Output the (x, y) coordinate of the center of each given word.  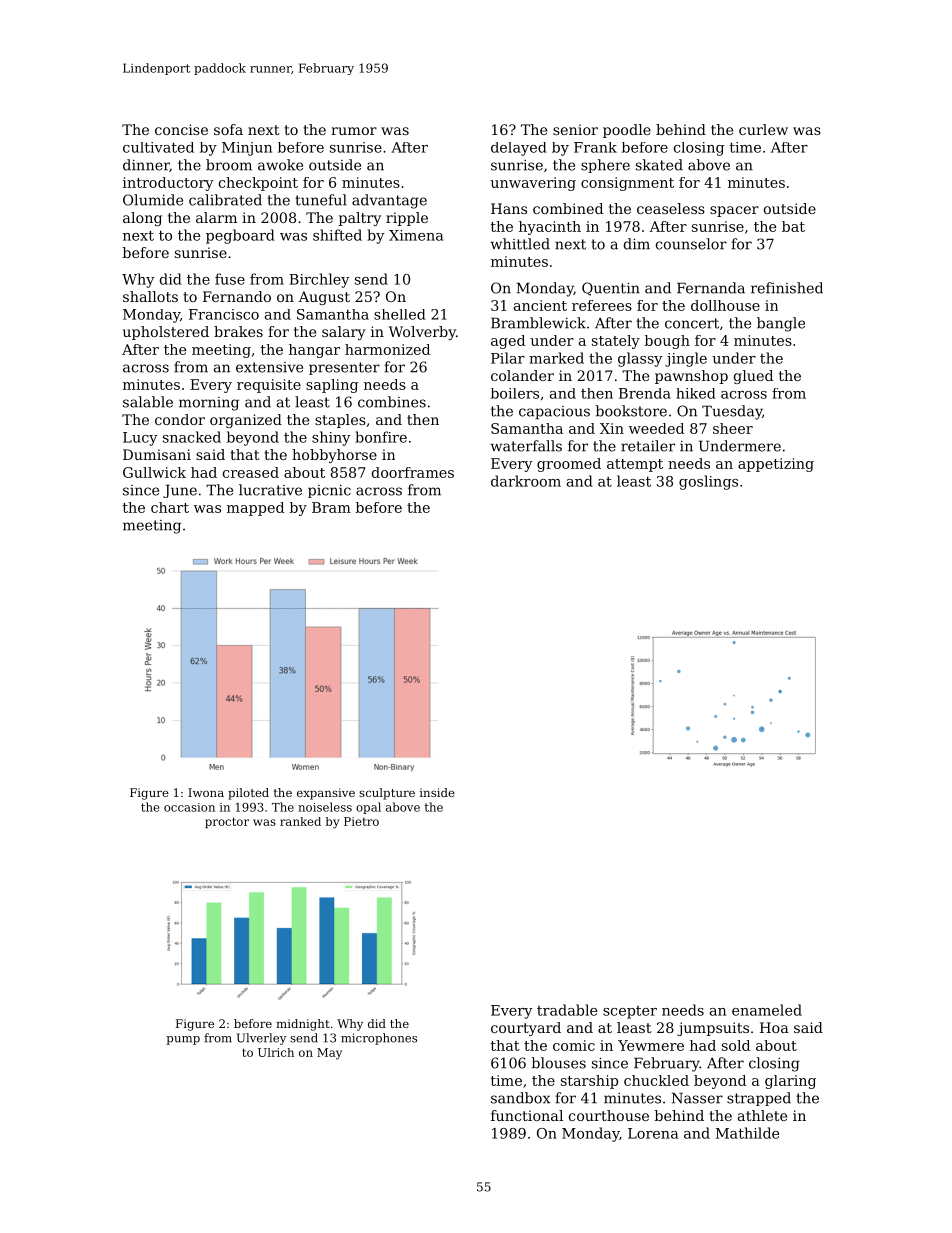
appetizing (776, 465)
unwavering (533, 184)
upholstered (166, 333)
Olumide (153, 200)
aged (508, 342)
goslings (708, 482)
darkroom (526, 481)
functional (527, 1115)
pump (183, 1040)
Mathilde (747, 1133)
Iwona (206, 792)
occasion (189, 807)
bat (793, 226)
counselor (691, 244)
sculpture (387, 794)
